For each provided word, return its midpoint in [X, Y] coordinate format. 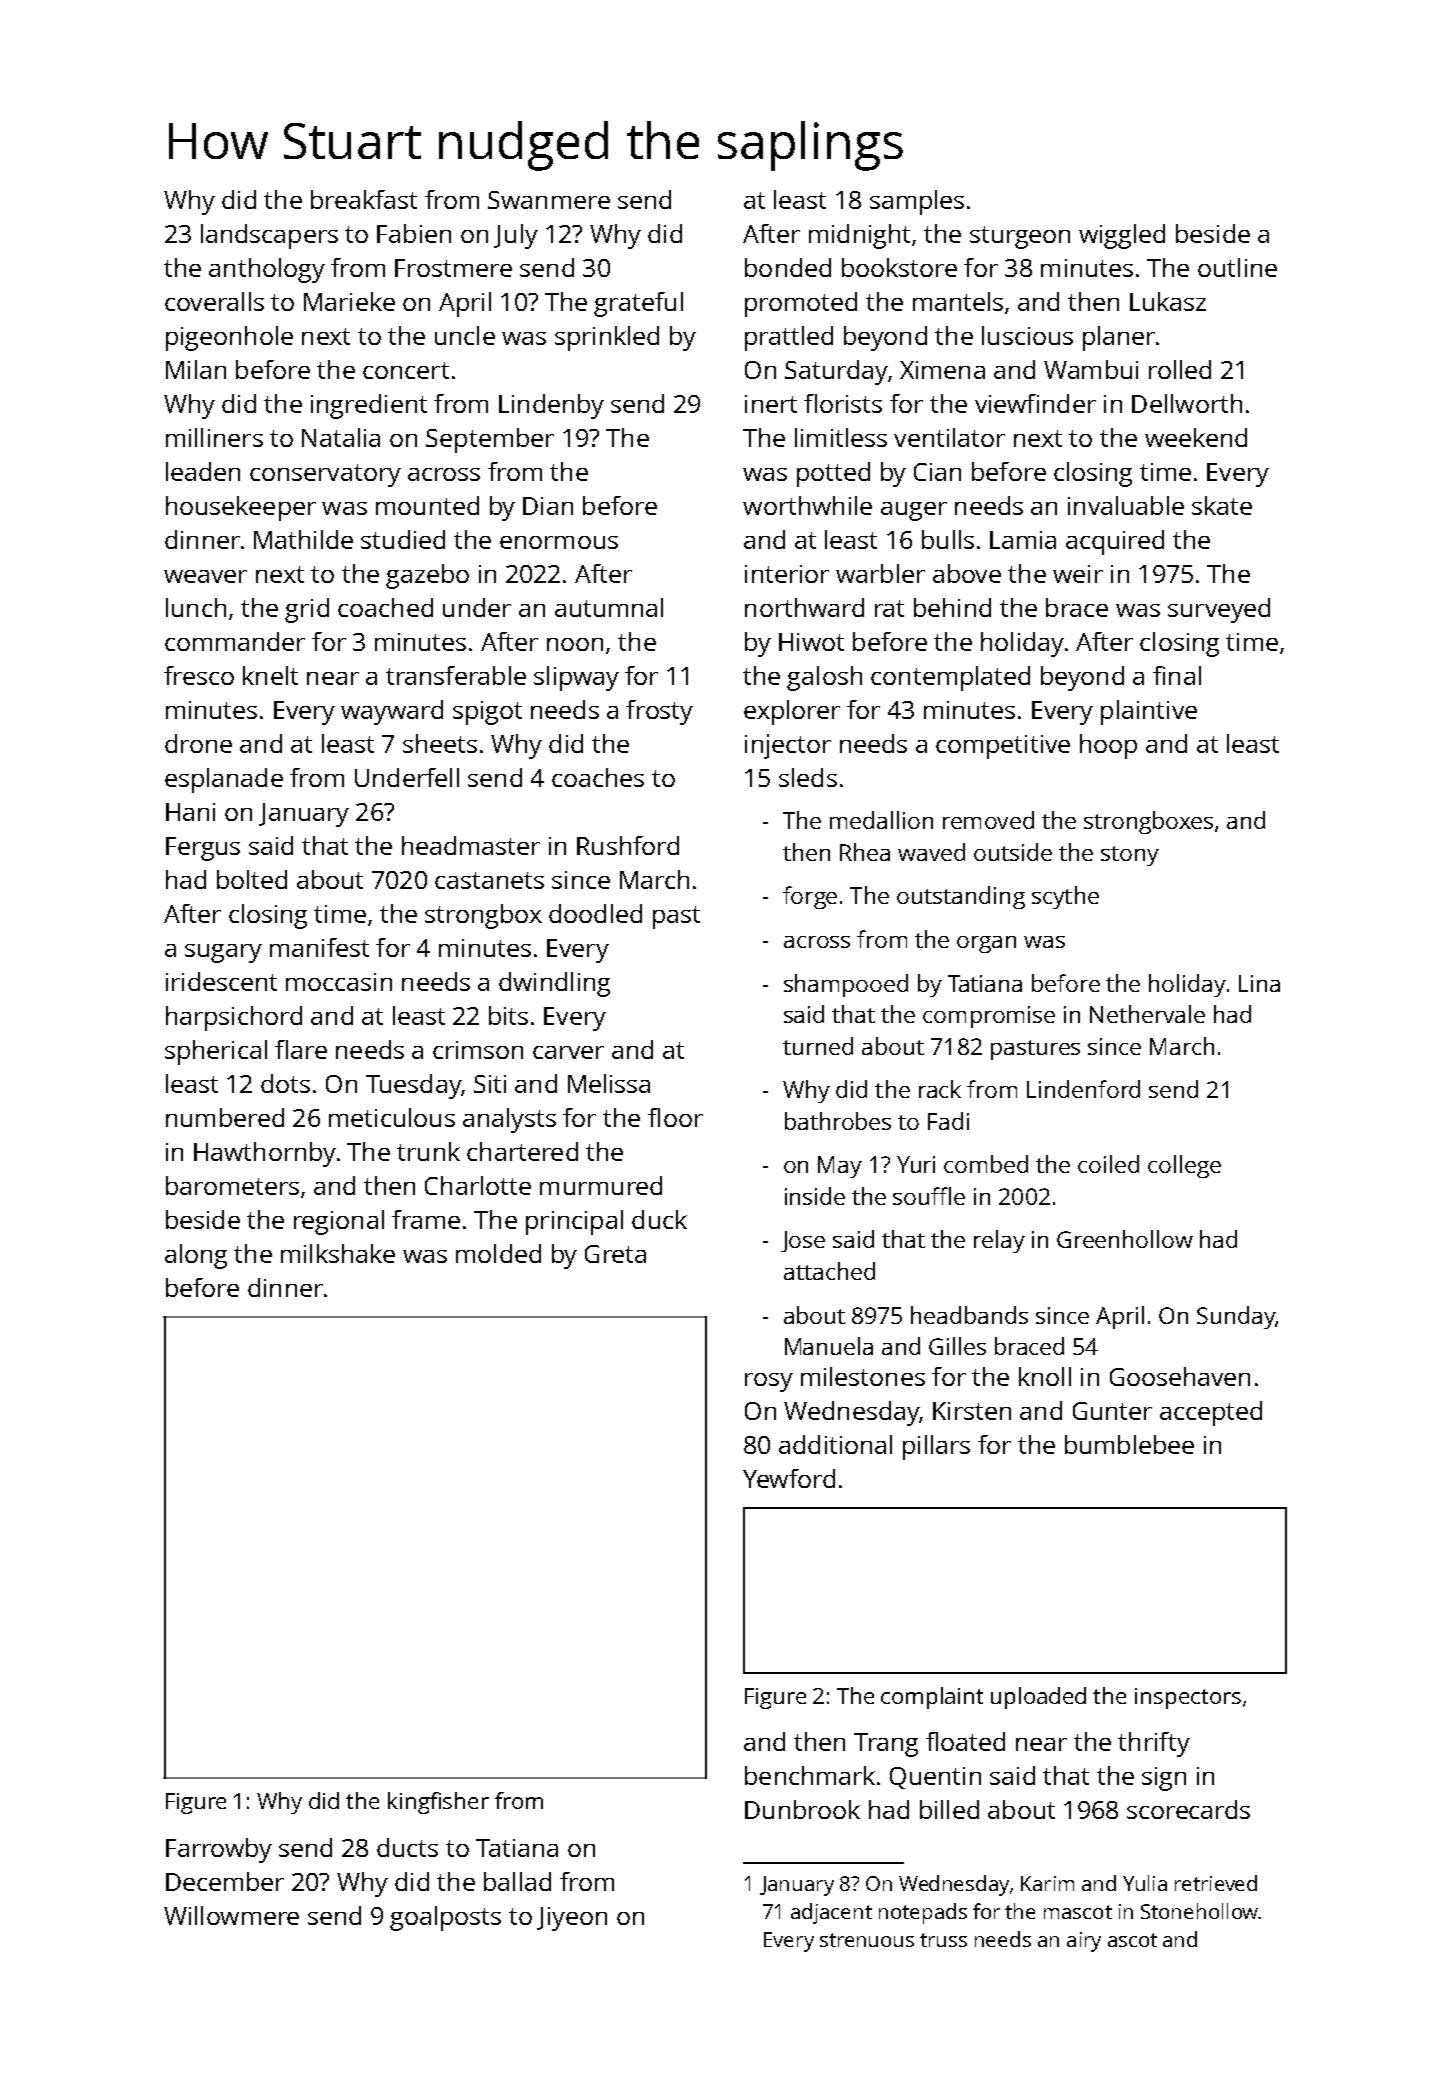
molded [498, 1253]
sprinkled [607, 338]
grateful [638, 304]
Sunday [1236, 1317]
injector [788, 746]
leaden [203, 471]
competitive [1003, 747]
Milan [196, 369]
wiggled [1122, 236]
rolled [1180, 369]
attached [829, 1271]
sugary [223, 953]
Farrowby [219, 1850]
